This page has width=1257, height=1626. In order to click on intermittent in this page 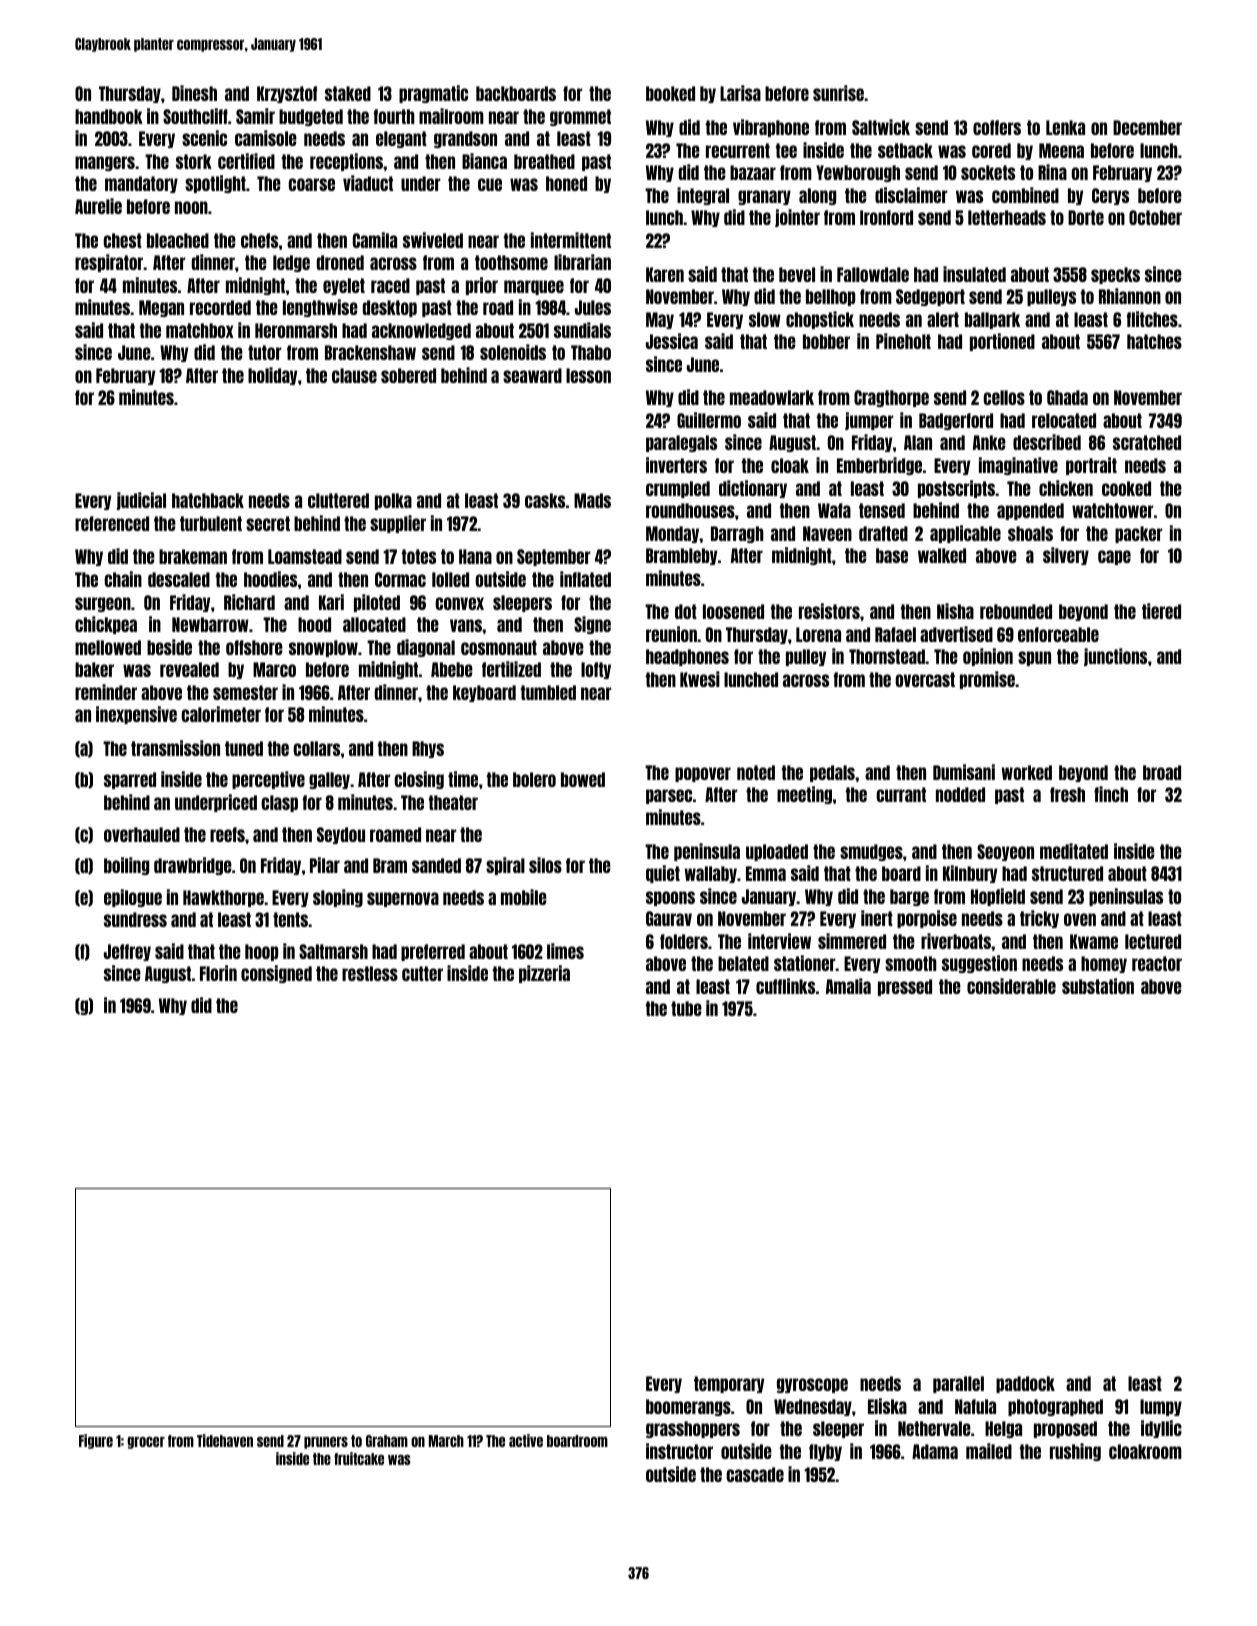, I will do `click(571, 240)`.
